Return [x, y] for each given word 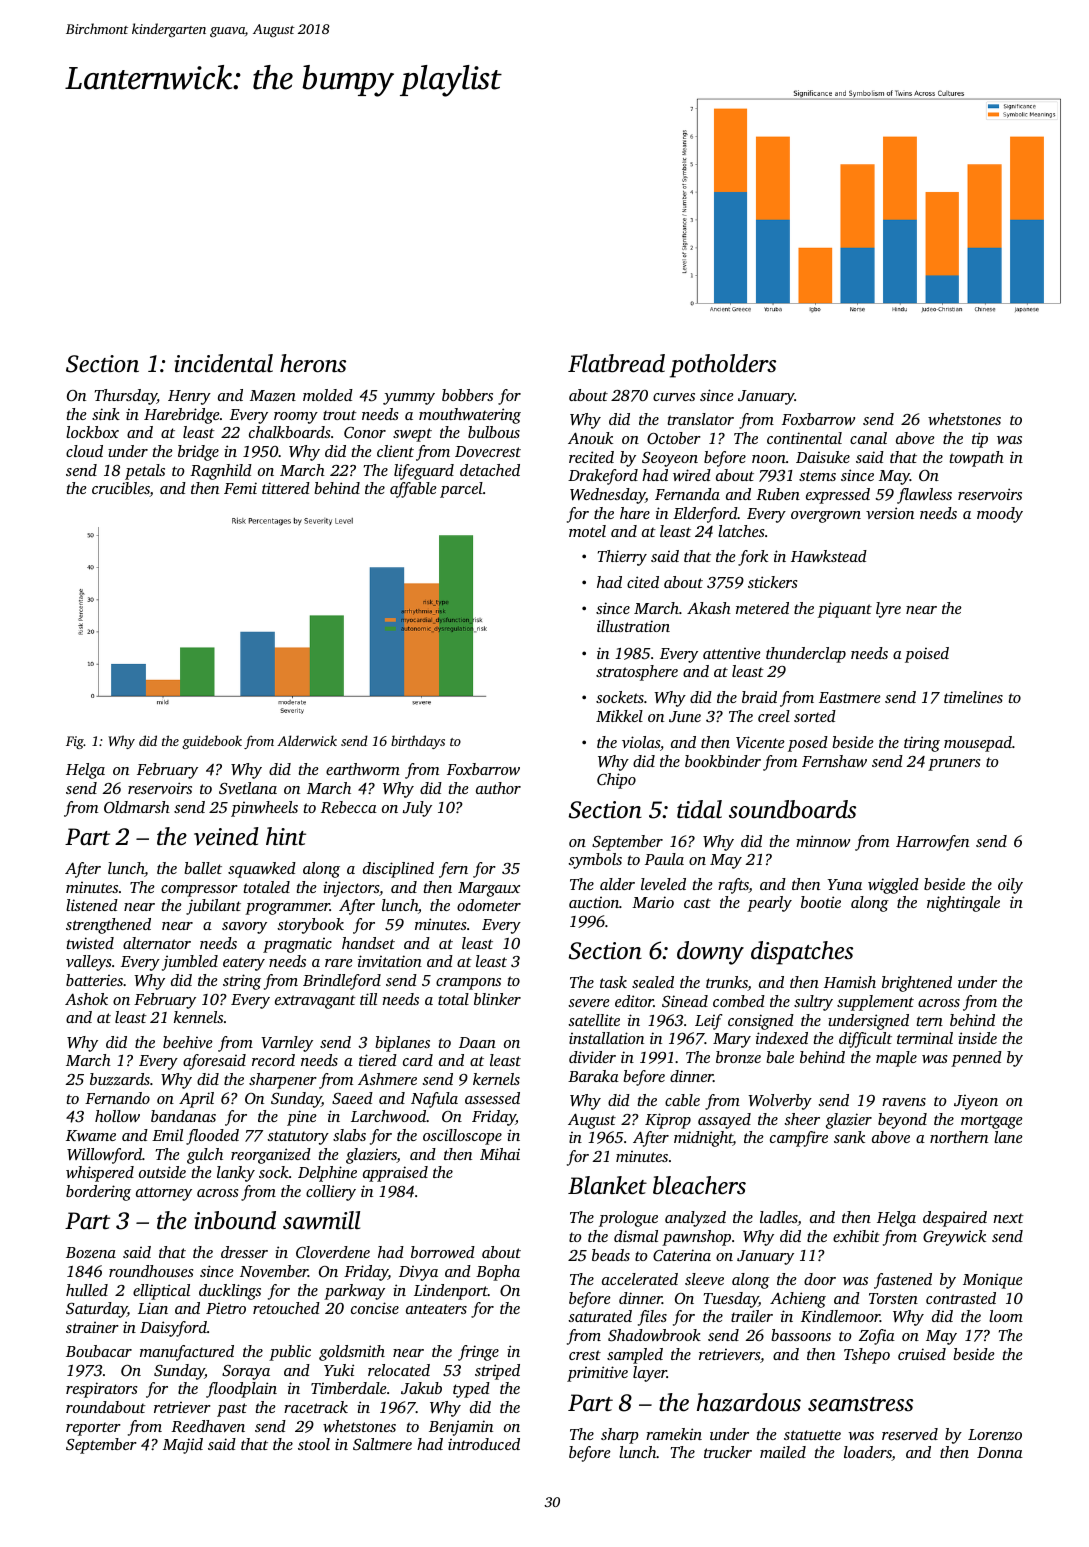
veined [226, 836]
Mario [653, 902]
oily [1010, 886]
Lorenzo [995, 1434]
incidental [223, 363]
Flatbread [616, 363]
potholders [723, 366]
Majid [183, 1446]
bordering [98, 1193]
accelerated [640, 1279]
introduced [484, 1444]
